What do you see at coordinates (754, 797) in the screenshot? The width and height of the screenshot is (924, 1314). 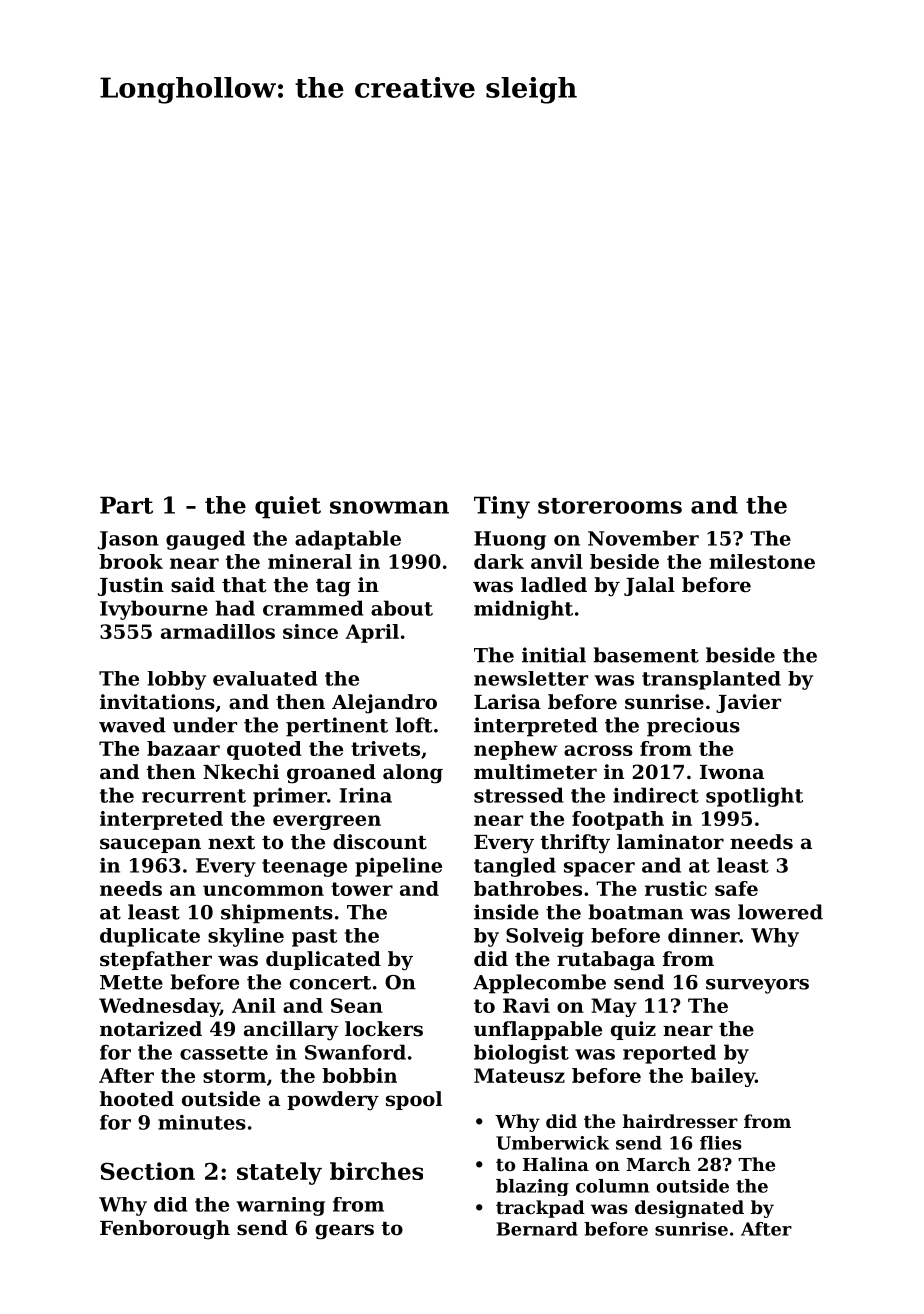 I see `spotlight` at bounding box center [754, 797].
